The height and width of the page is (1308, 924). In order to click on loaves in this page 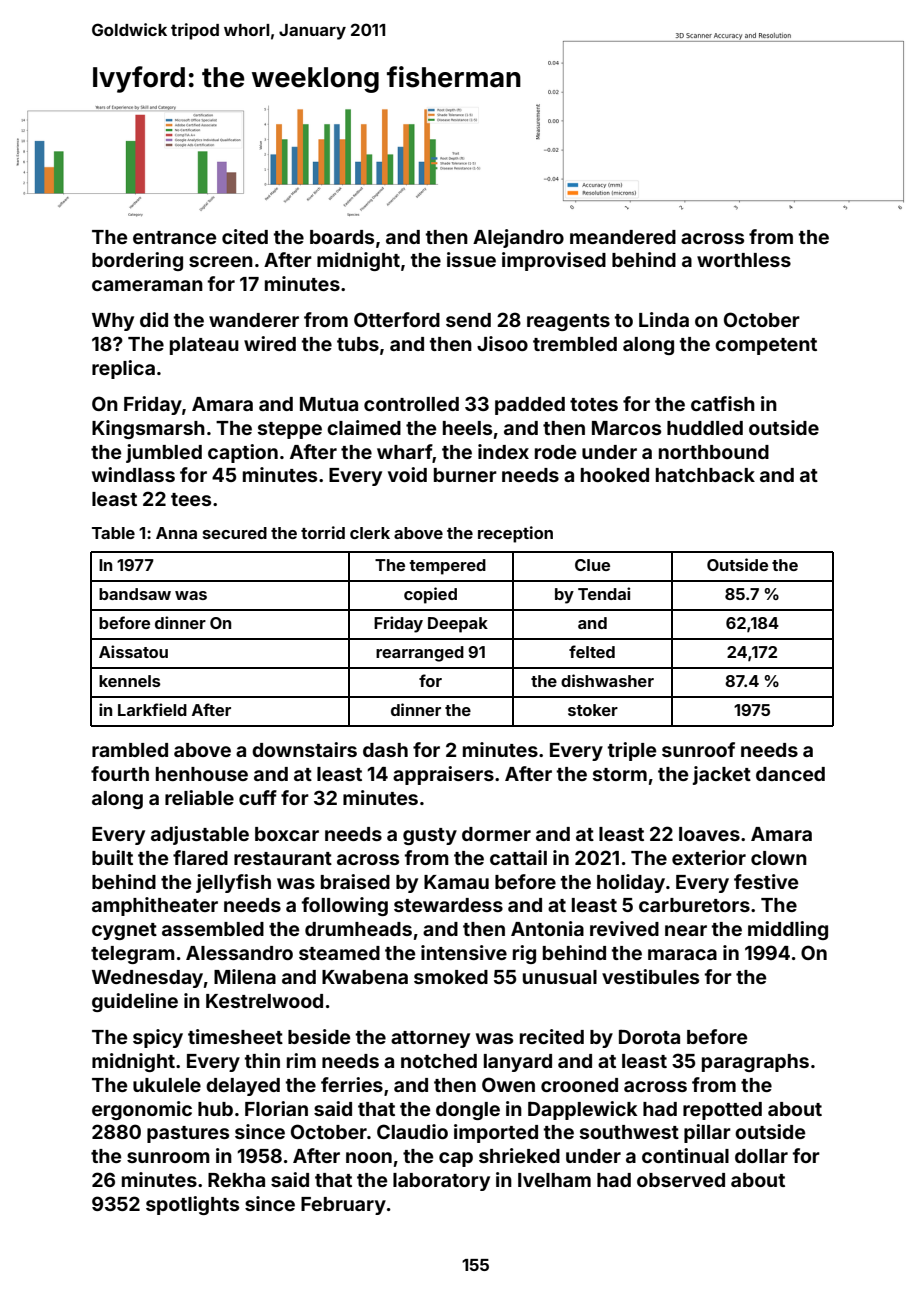, I will do `click(709, 834)`.
